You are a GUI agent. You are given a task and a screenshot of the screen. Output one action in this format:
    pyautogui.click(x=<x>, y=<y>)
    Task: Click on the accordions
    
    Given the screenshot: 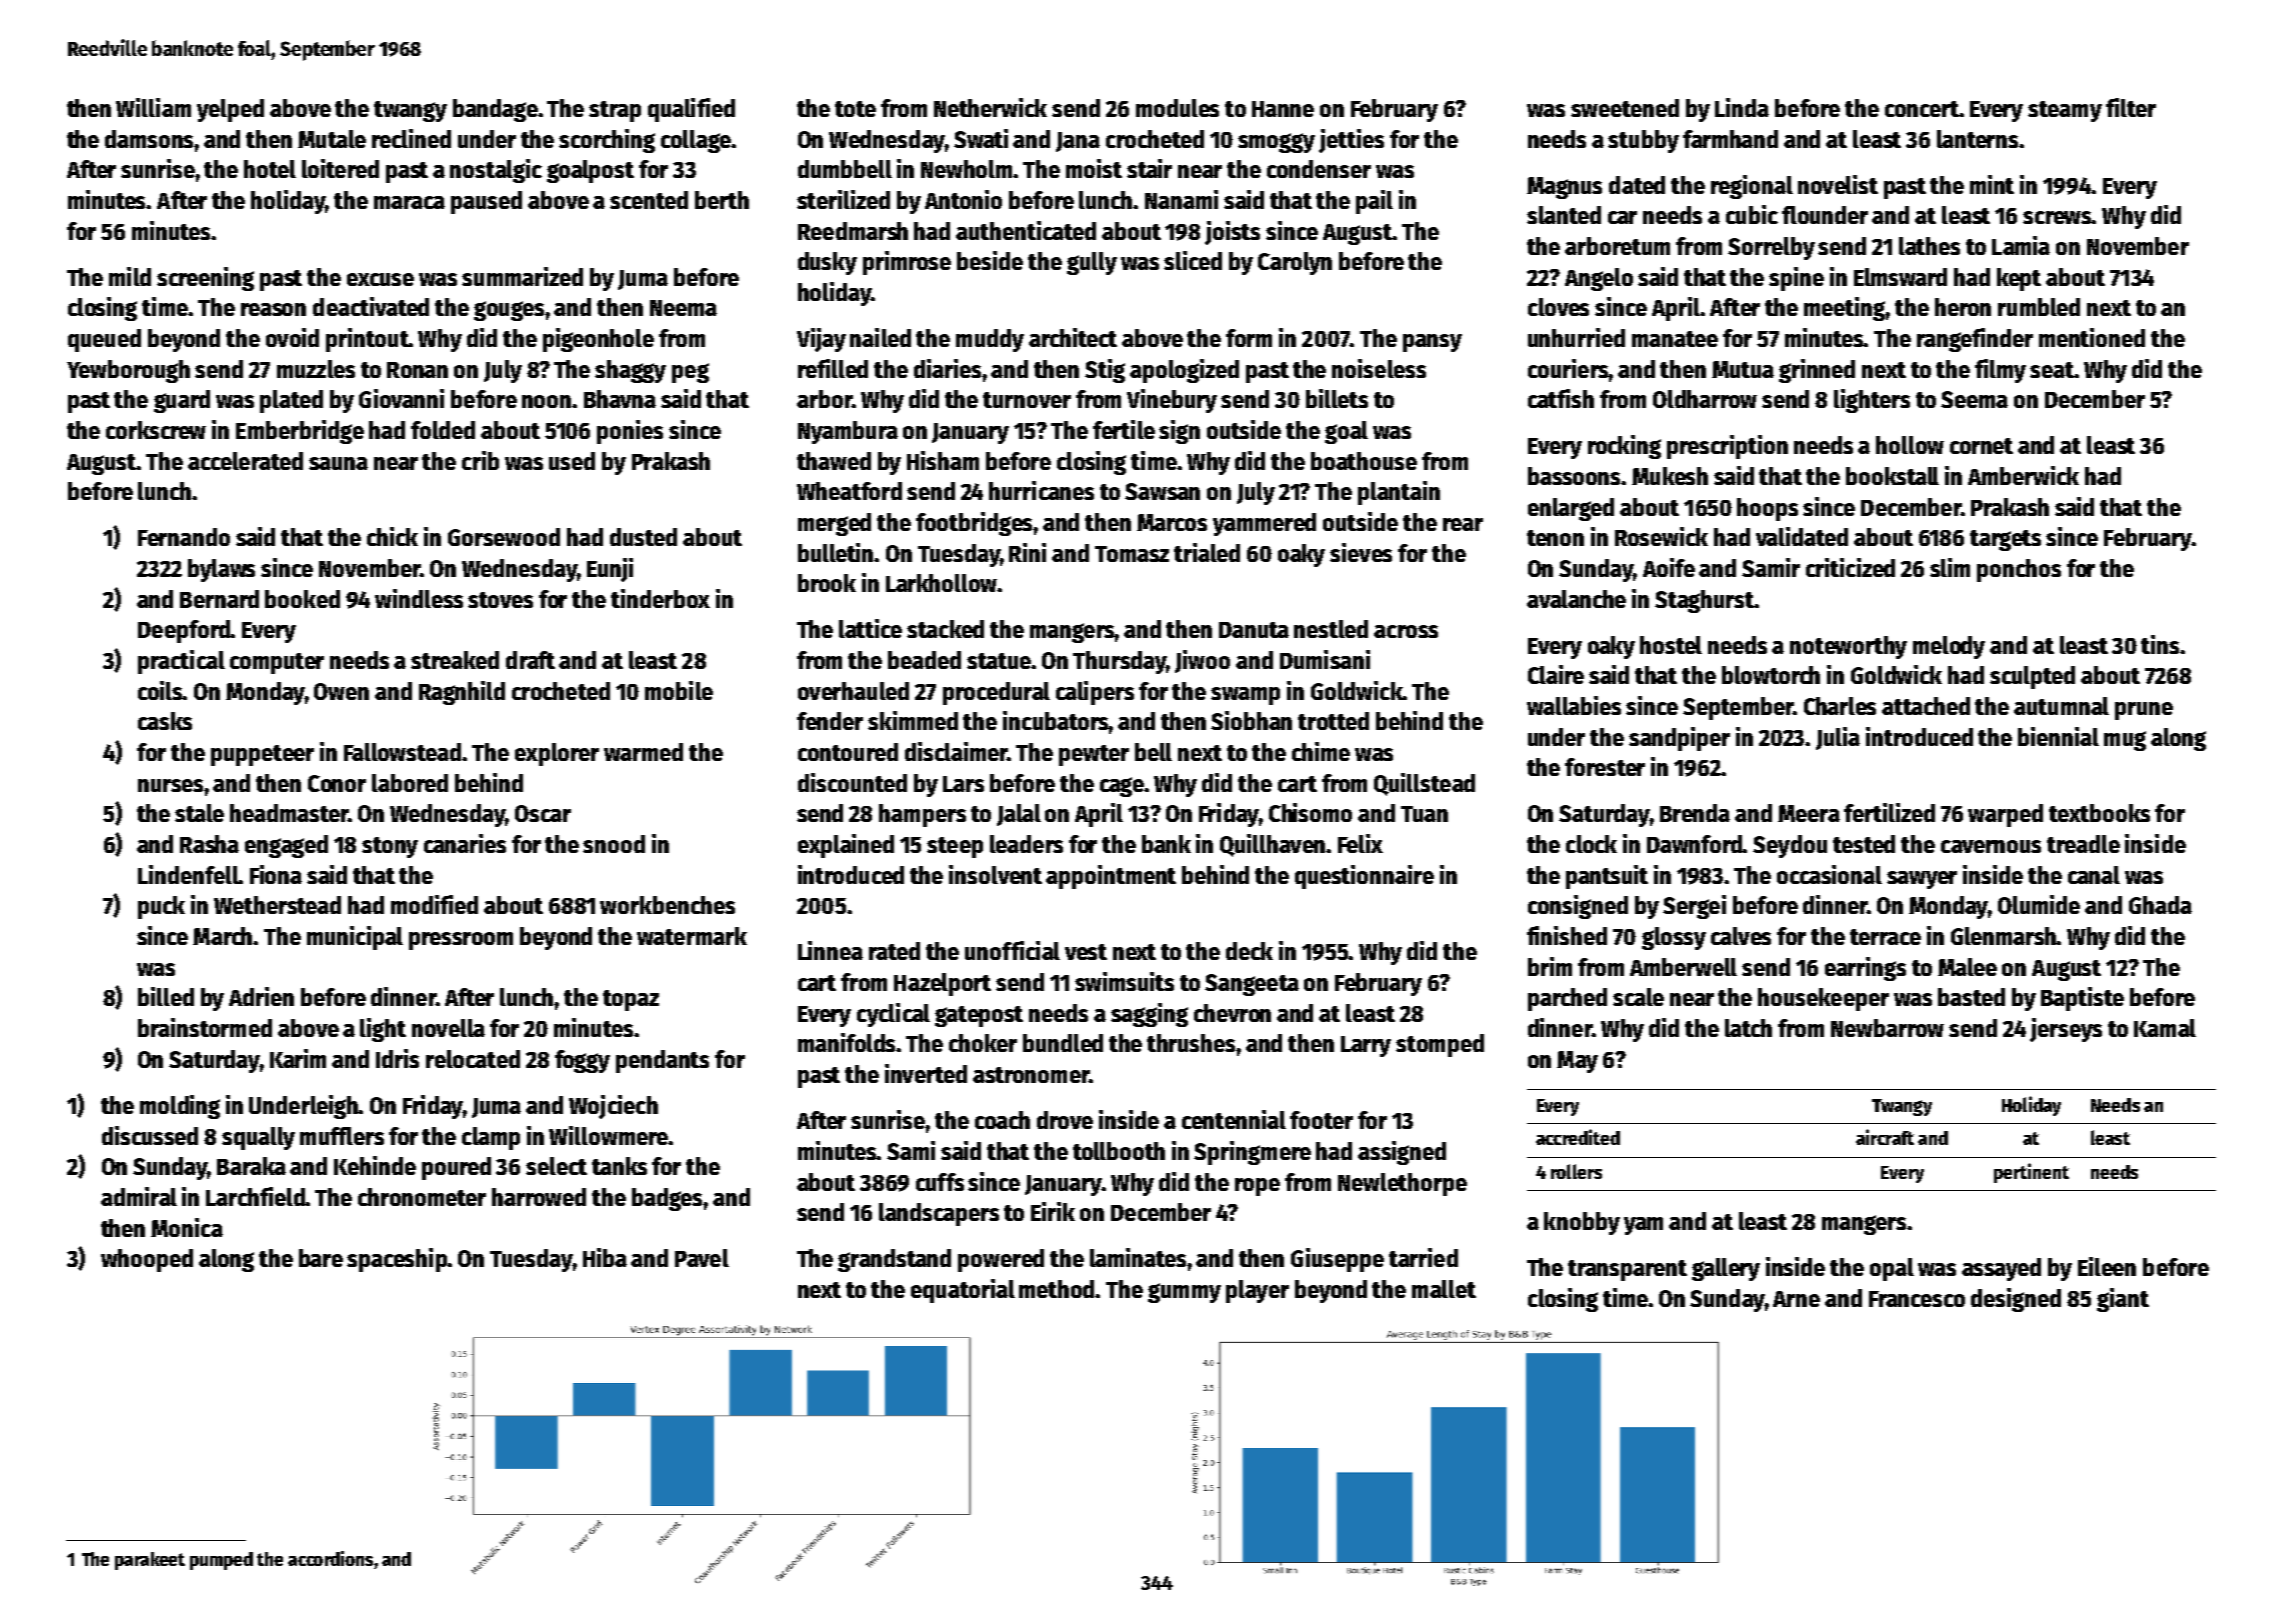 What is the action you would take?
    pyautogui.click(x=330, y=1558)
